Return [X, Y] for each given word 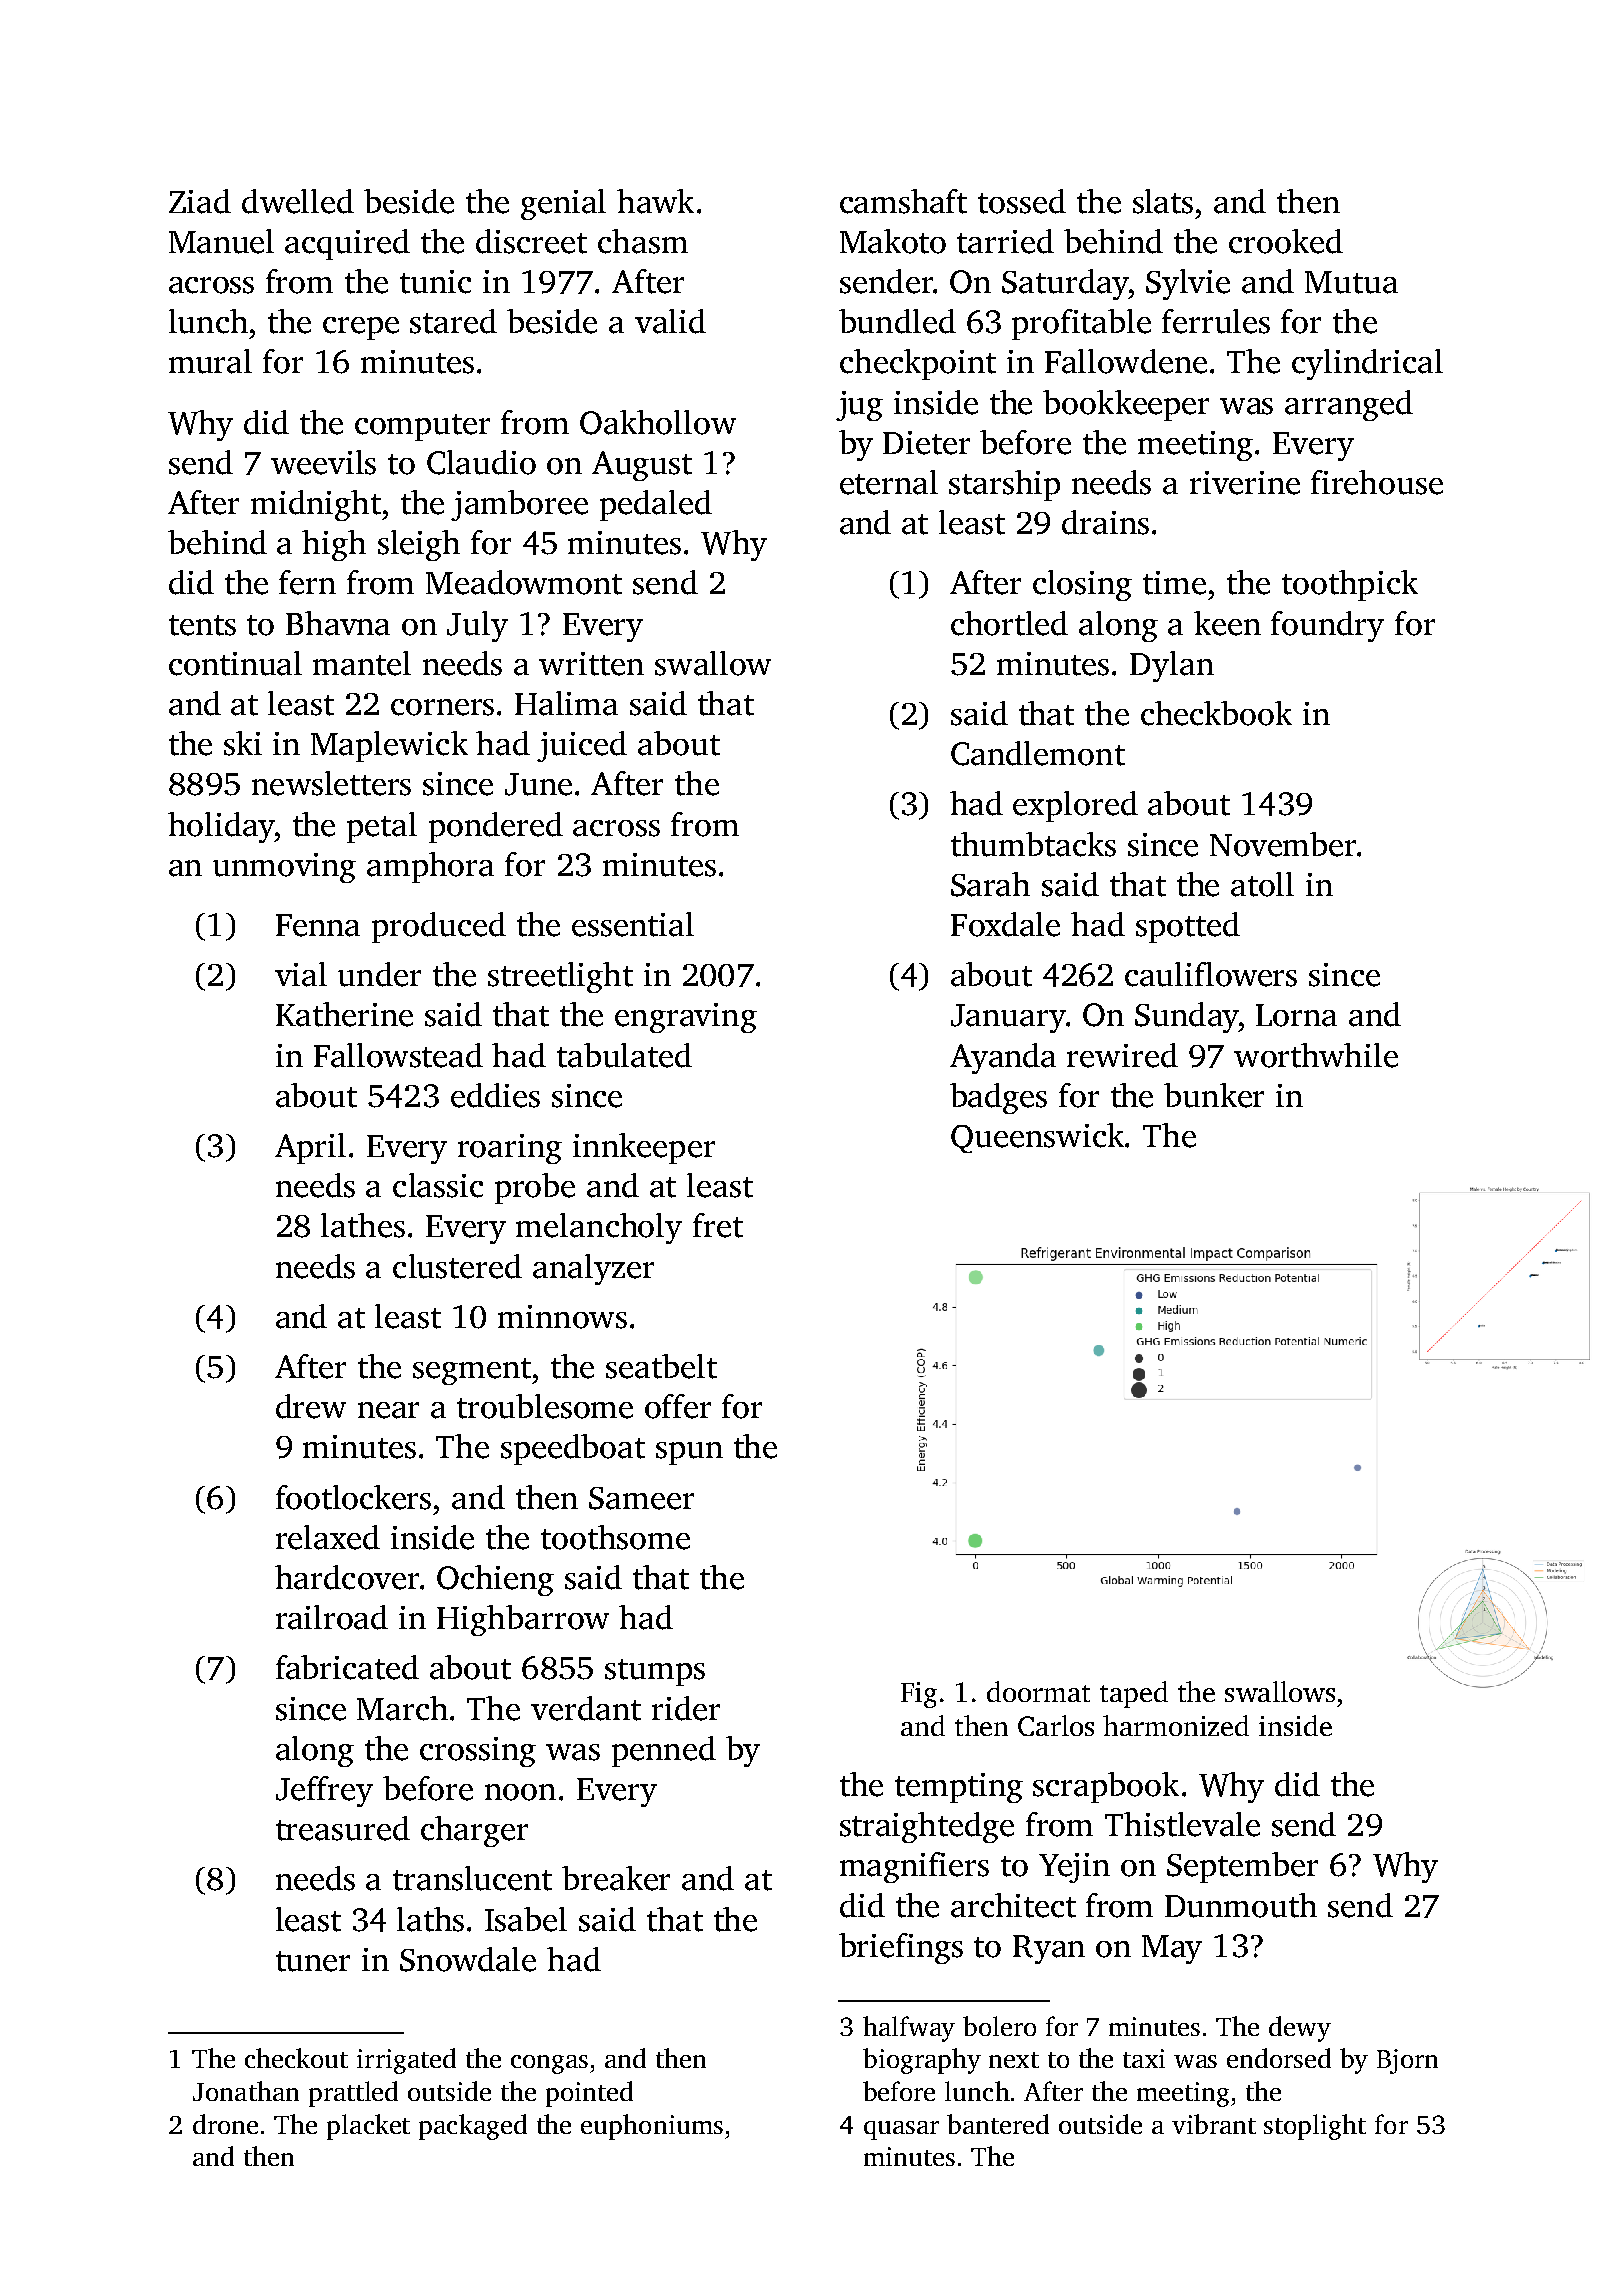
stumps [655, 1672]
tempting [959, 1788]
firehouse [1377, 482]
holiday [221, 827]
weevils [323, 462]
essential [633, 924]
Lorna [1296, 1015]
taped [1134, 1694]
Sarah [990, 884]
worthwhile [1316, 1055]
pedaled [656, 505]
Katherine [344, 1014]
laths [430, 1919]
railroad [332, 1617]
